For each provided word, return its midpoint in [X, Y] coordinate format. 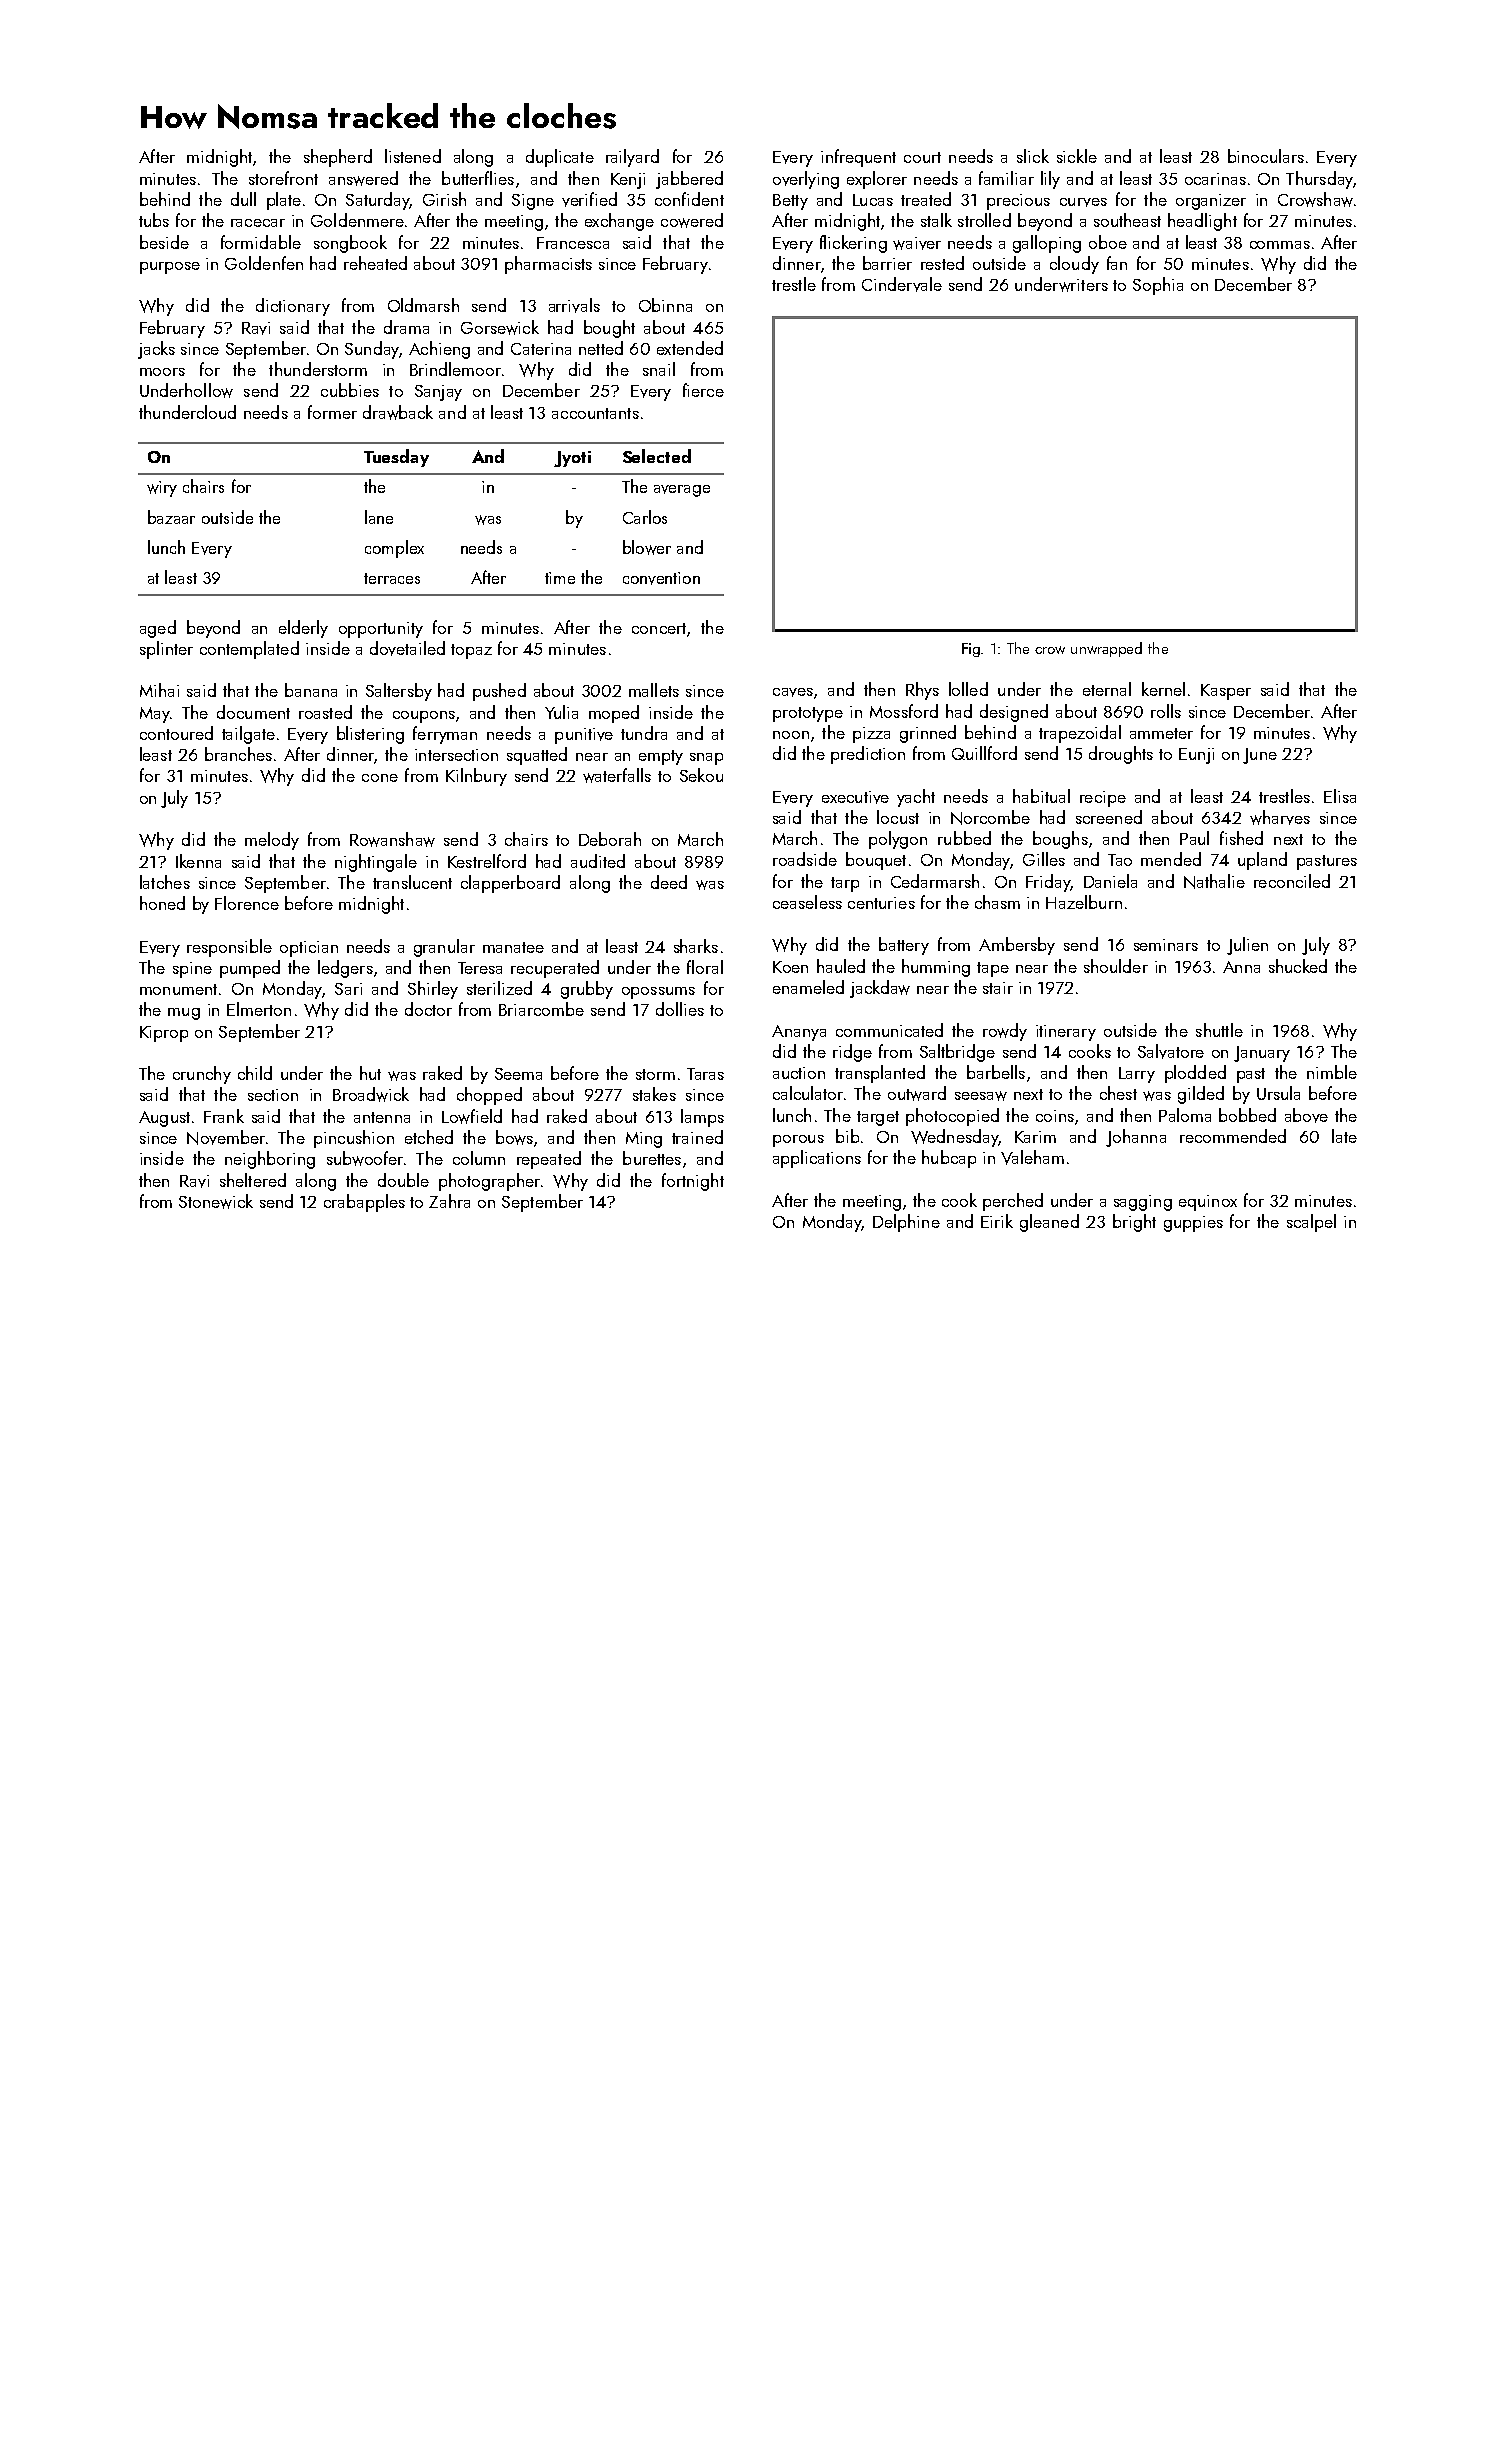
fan [1117, 263]
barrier [887, 263]
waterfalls [617, 775]
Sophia [1158, 286]
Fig [972, 650]
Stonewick [216, 1201]
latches [165, 882]
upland [1262, 861]
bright [1134, 1223]
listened [413, 156]
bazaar [171, 517]
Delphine [906, 1223]
